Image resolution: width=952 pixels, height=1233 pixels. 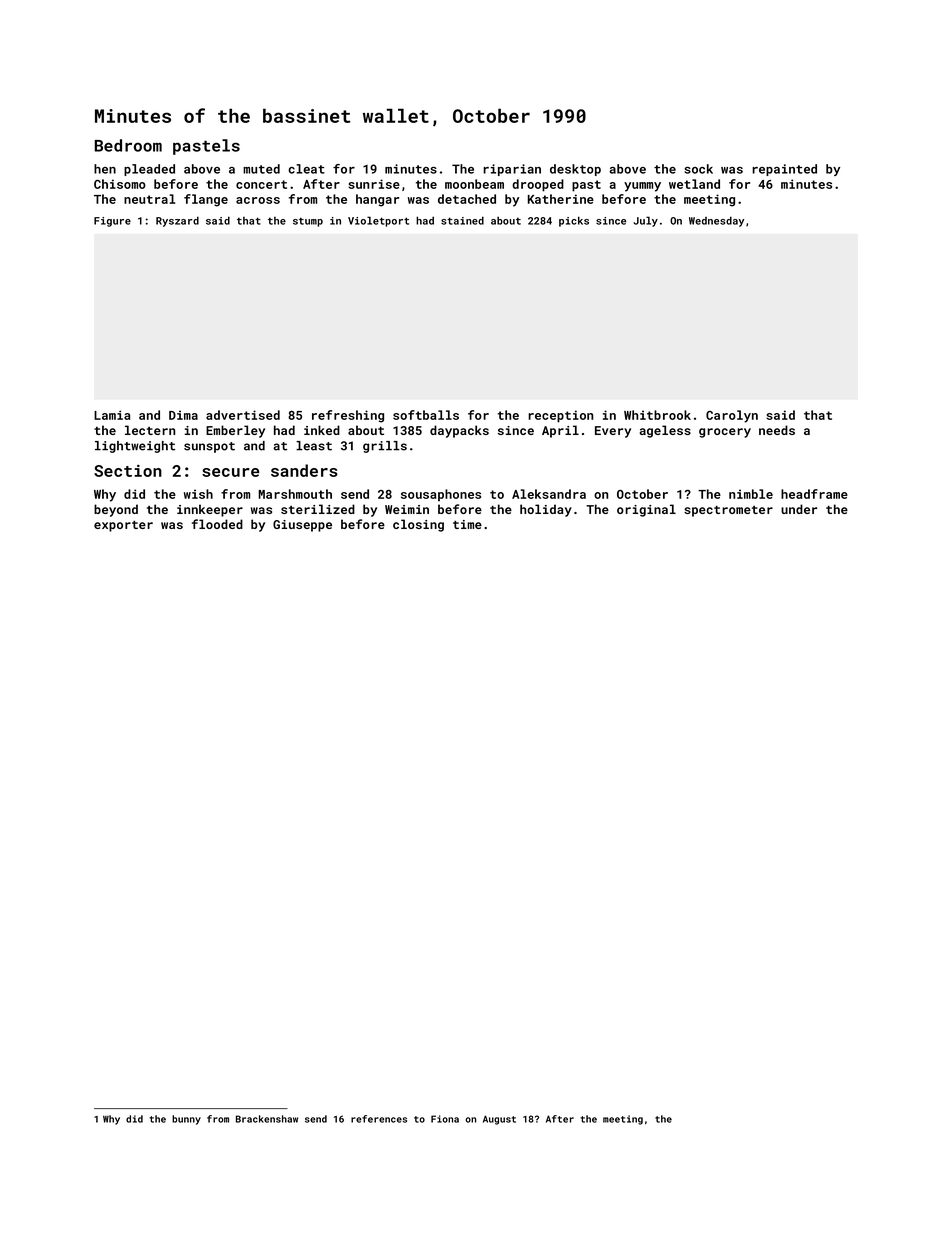 I want to click on under, so click(x=799, y=509).
